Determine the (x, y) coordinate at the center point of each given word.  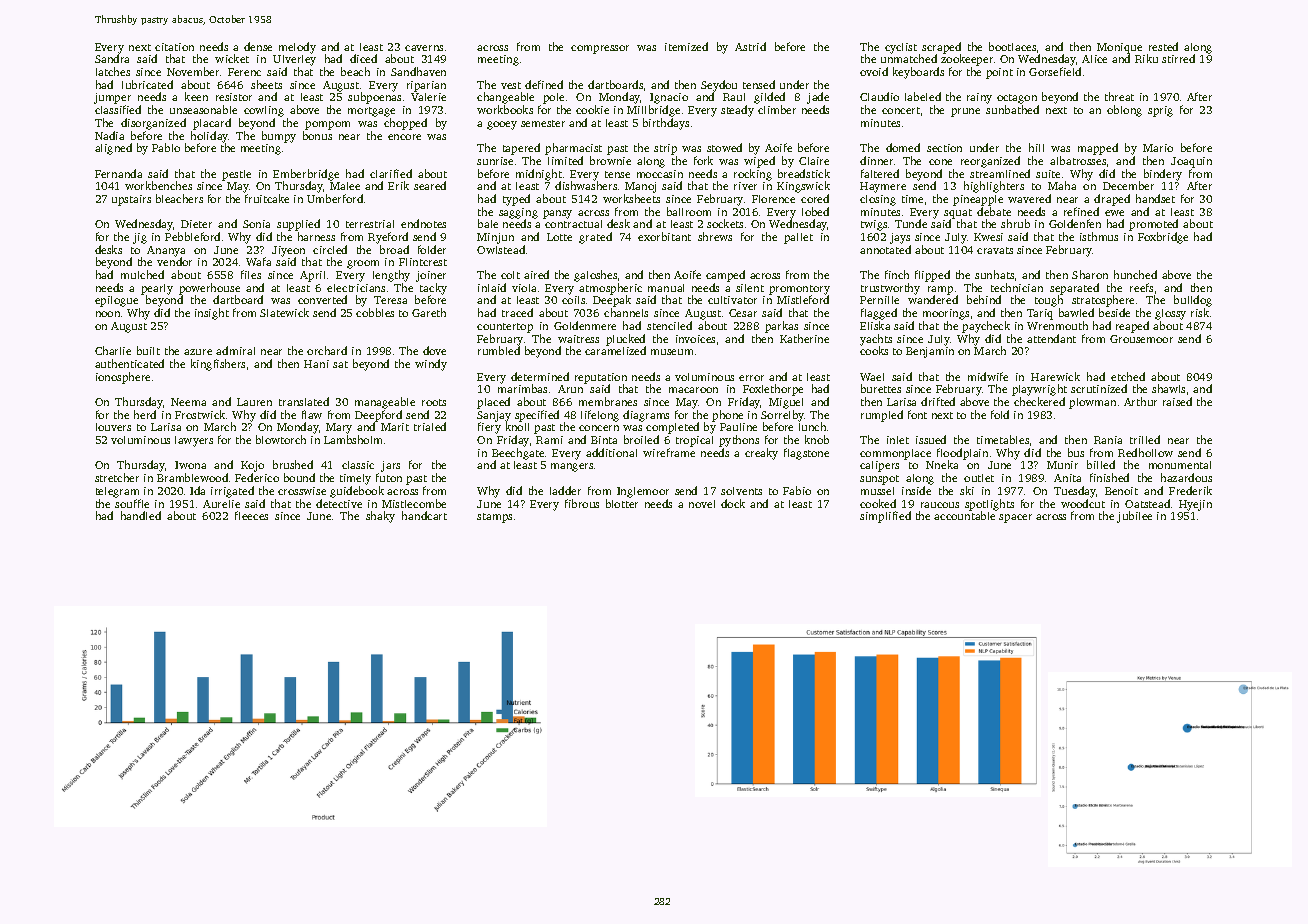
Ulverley (294, 60)
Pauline (738, 427)
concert (901, 110)
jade (818, 98)
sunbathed (1012, 109)
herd (145, 414)
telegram (117, 492)
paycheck (986, 327)
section (944, 148)
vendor (174, 262)
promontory (799, 290)
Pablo (166, 147)
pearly (157, 290)
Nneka (942, 464)
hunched (1135, 274)
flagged (879, 314)
